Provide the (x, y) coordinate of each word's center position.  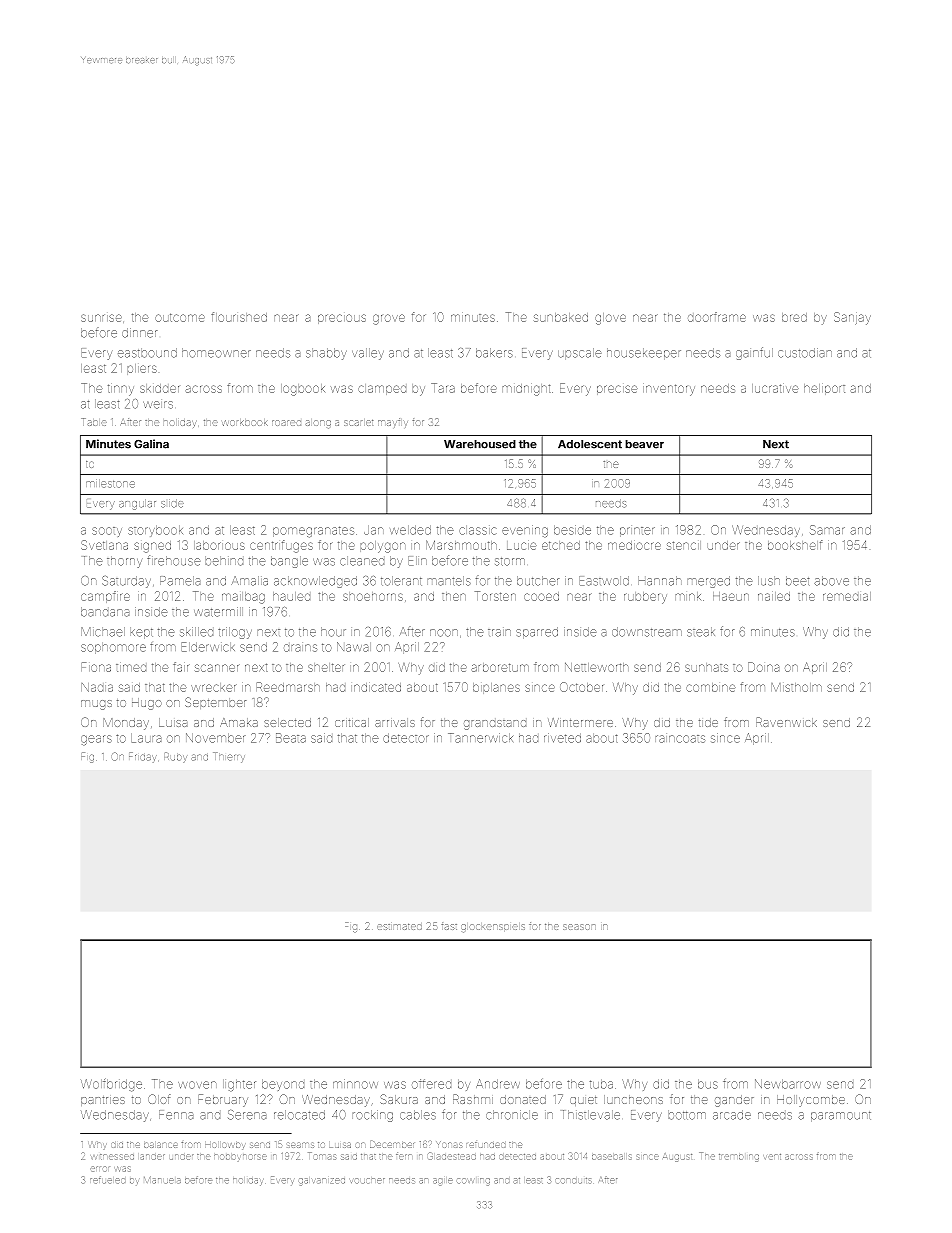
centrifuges (281, 546)
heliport (824, 389)
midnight (526, 390)
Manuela (162, 1179)
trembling (739, 1158)
